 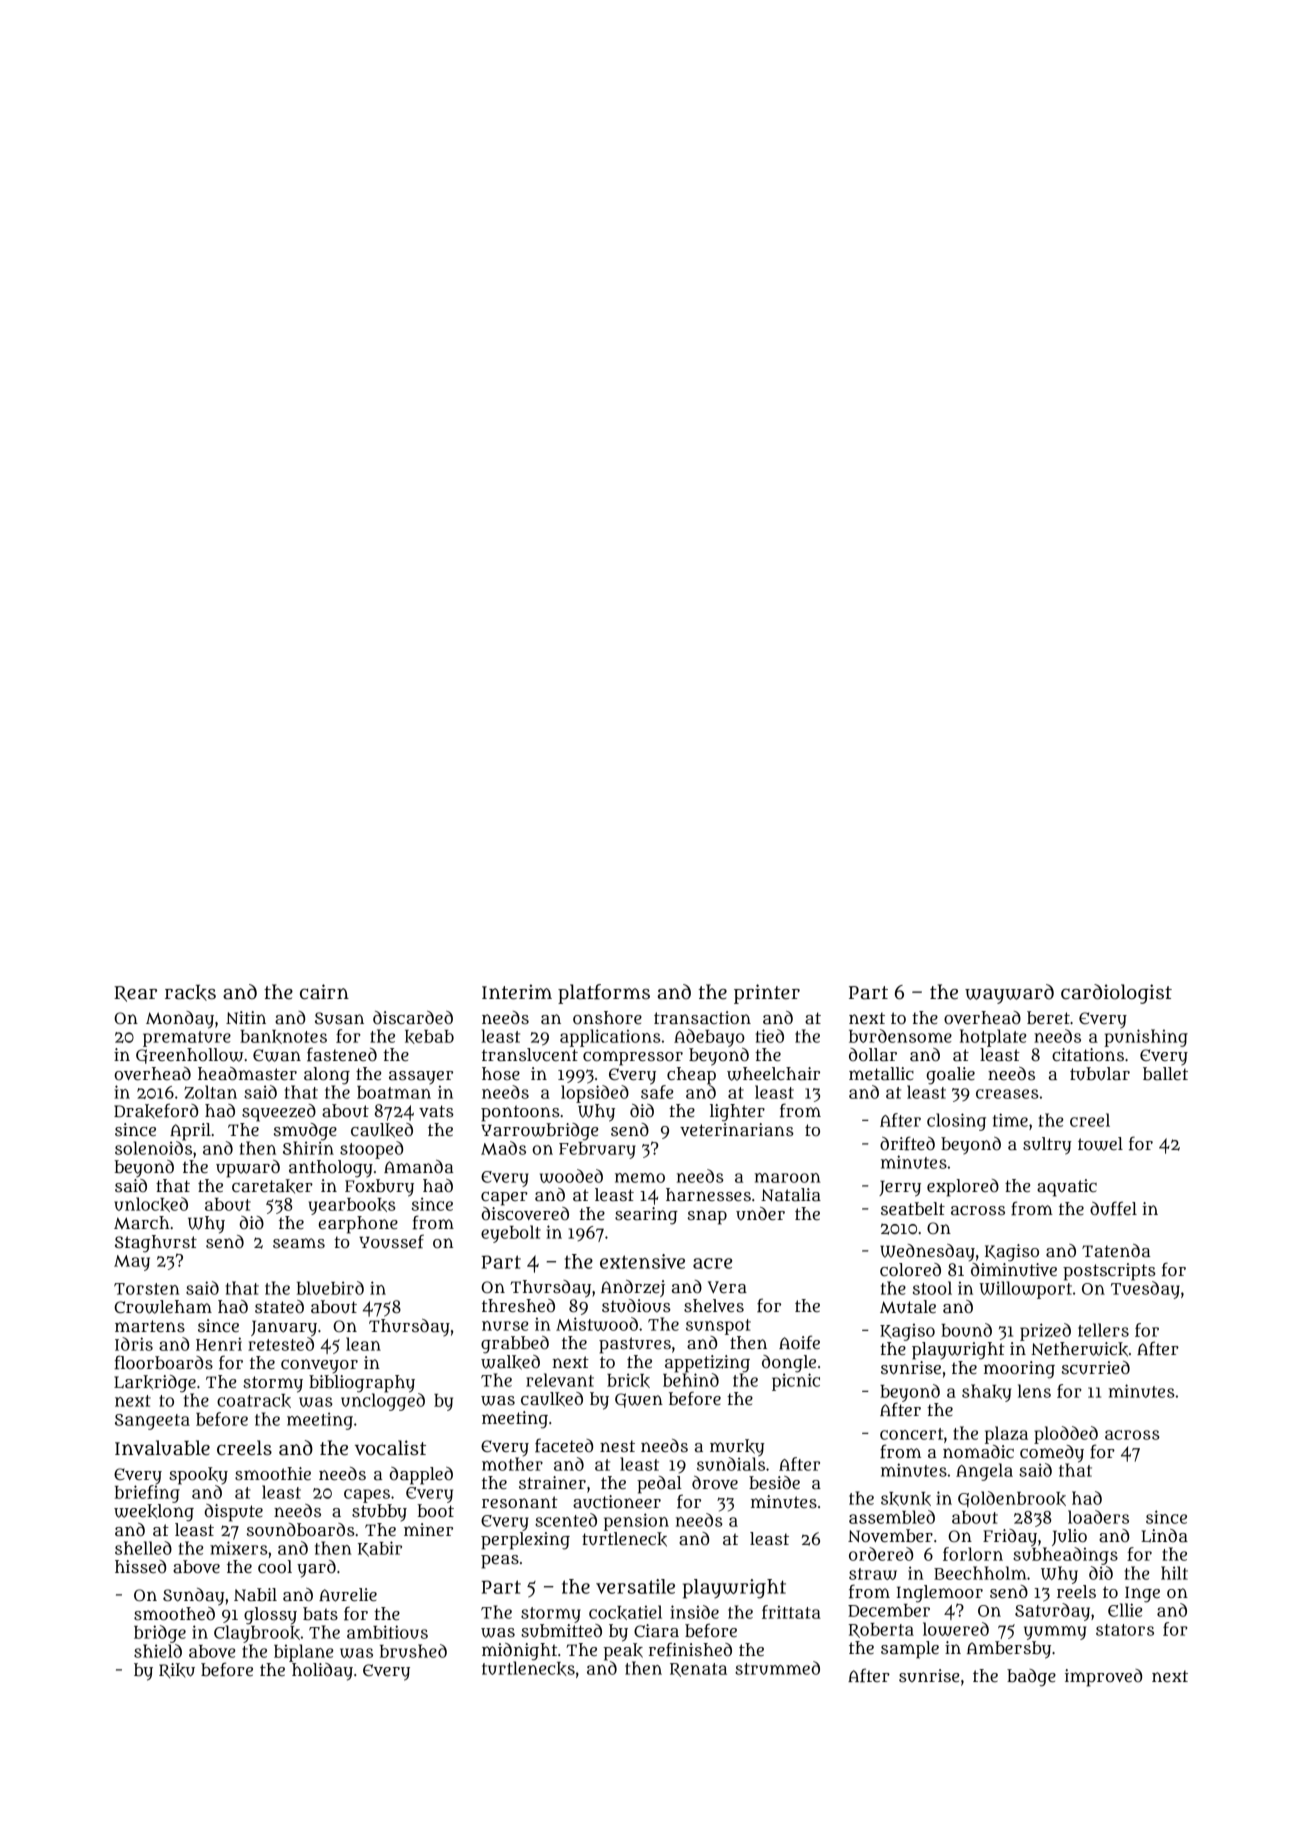 What do you see at coordinates (254, 1401) in the screenshot?
I see `coatrack` at bounding box center [254, 1401].
